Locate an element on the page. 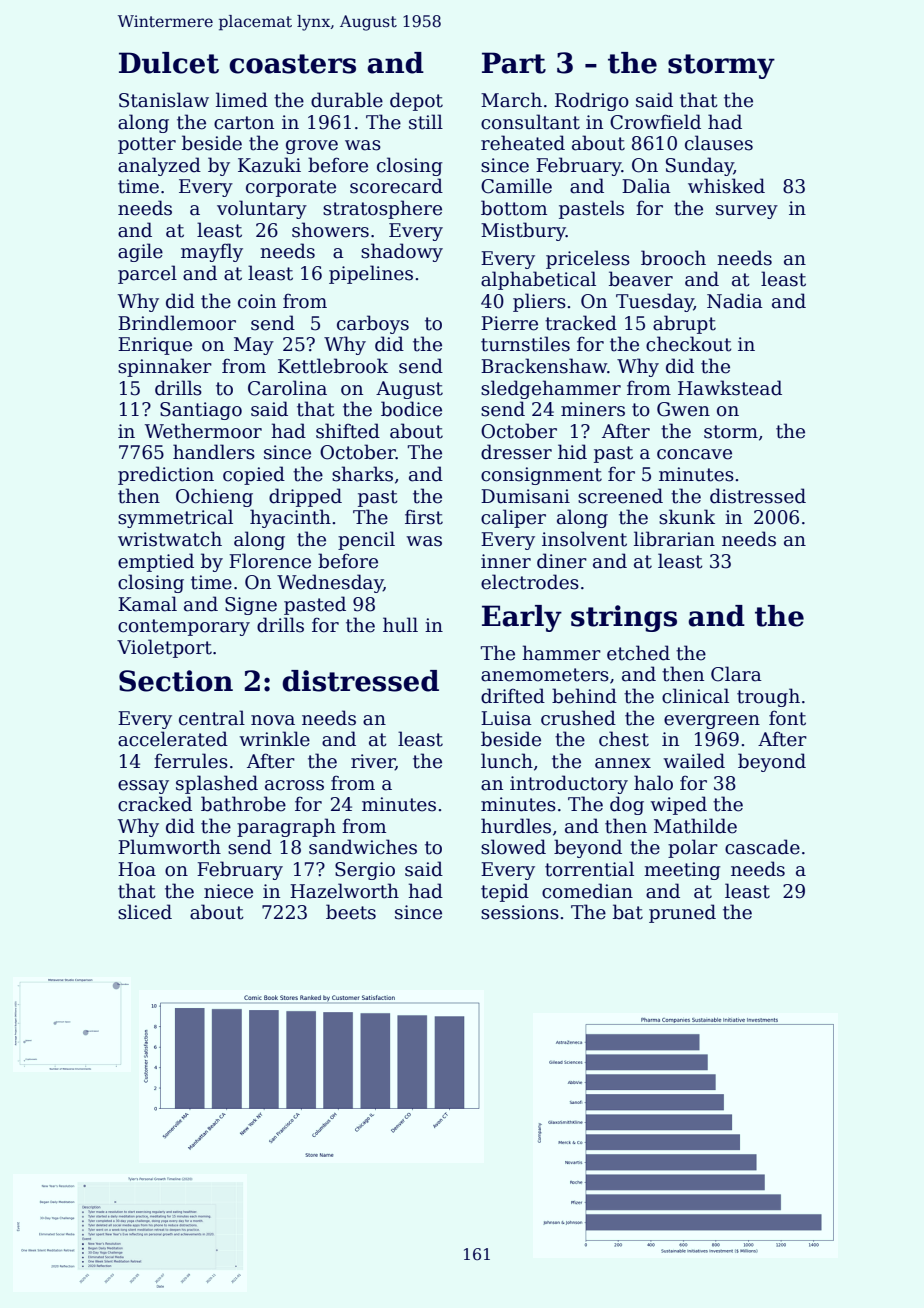 This image has width=924, height=1308. niece is located at coordinates (228, 891).
